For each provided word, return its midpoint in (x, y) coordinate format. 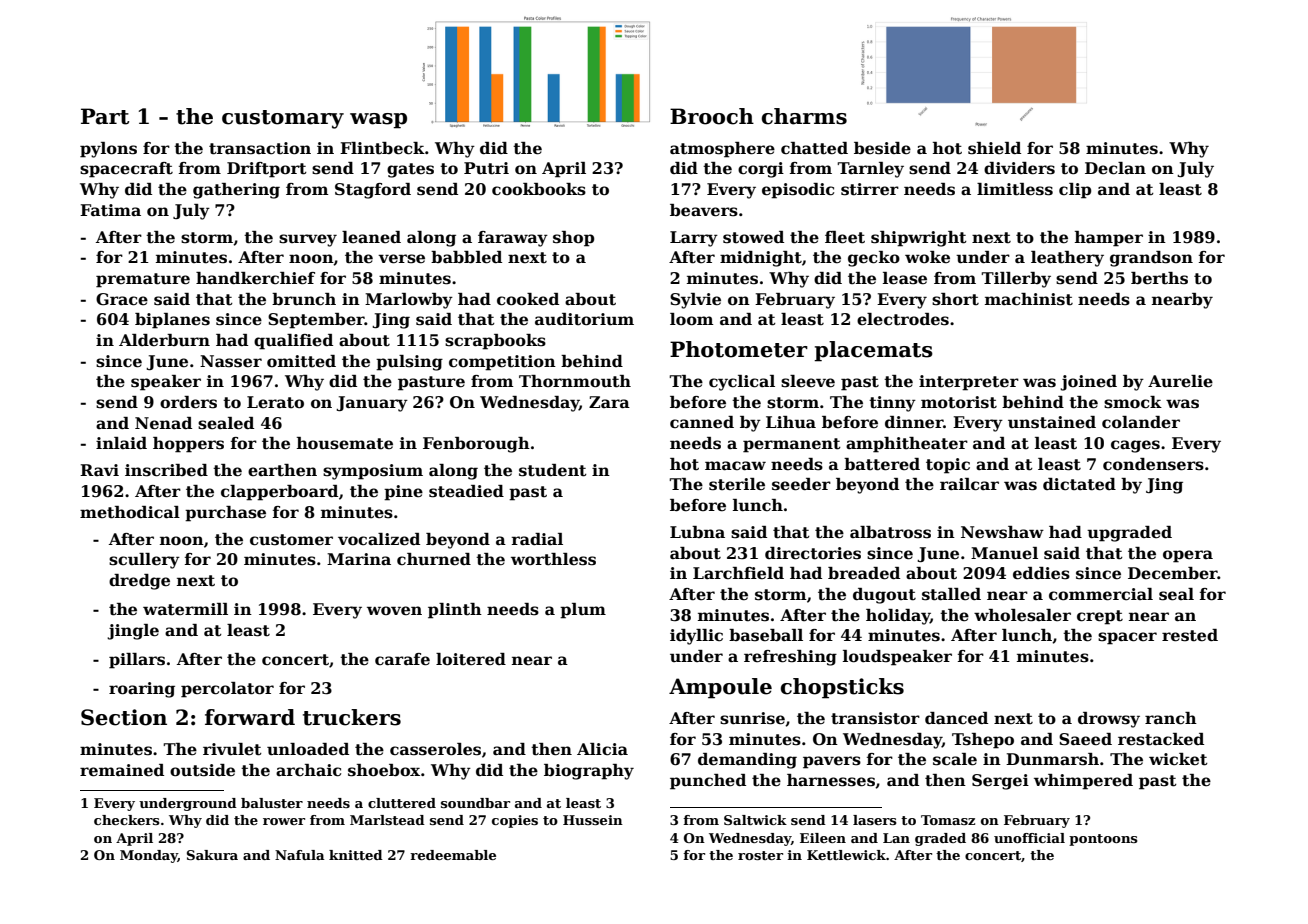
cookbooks (539, 189)
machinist (1029, 299)
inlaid (121, 443)
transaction (260, 148)
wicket (1178, 759)
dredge (139, 582)
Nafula (300, 855)
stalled (951, 594)
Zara (609, 402)
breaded (864, 573)
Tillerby (1016, 280)
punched (708, 782)
